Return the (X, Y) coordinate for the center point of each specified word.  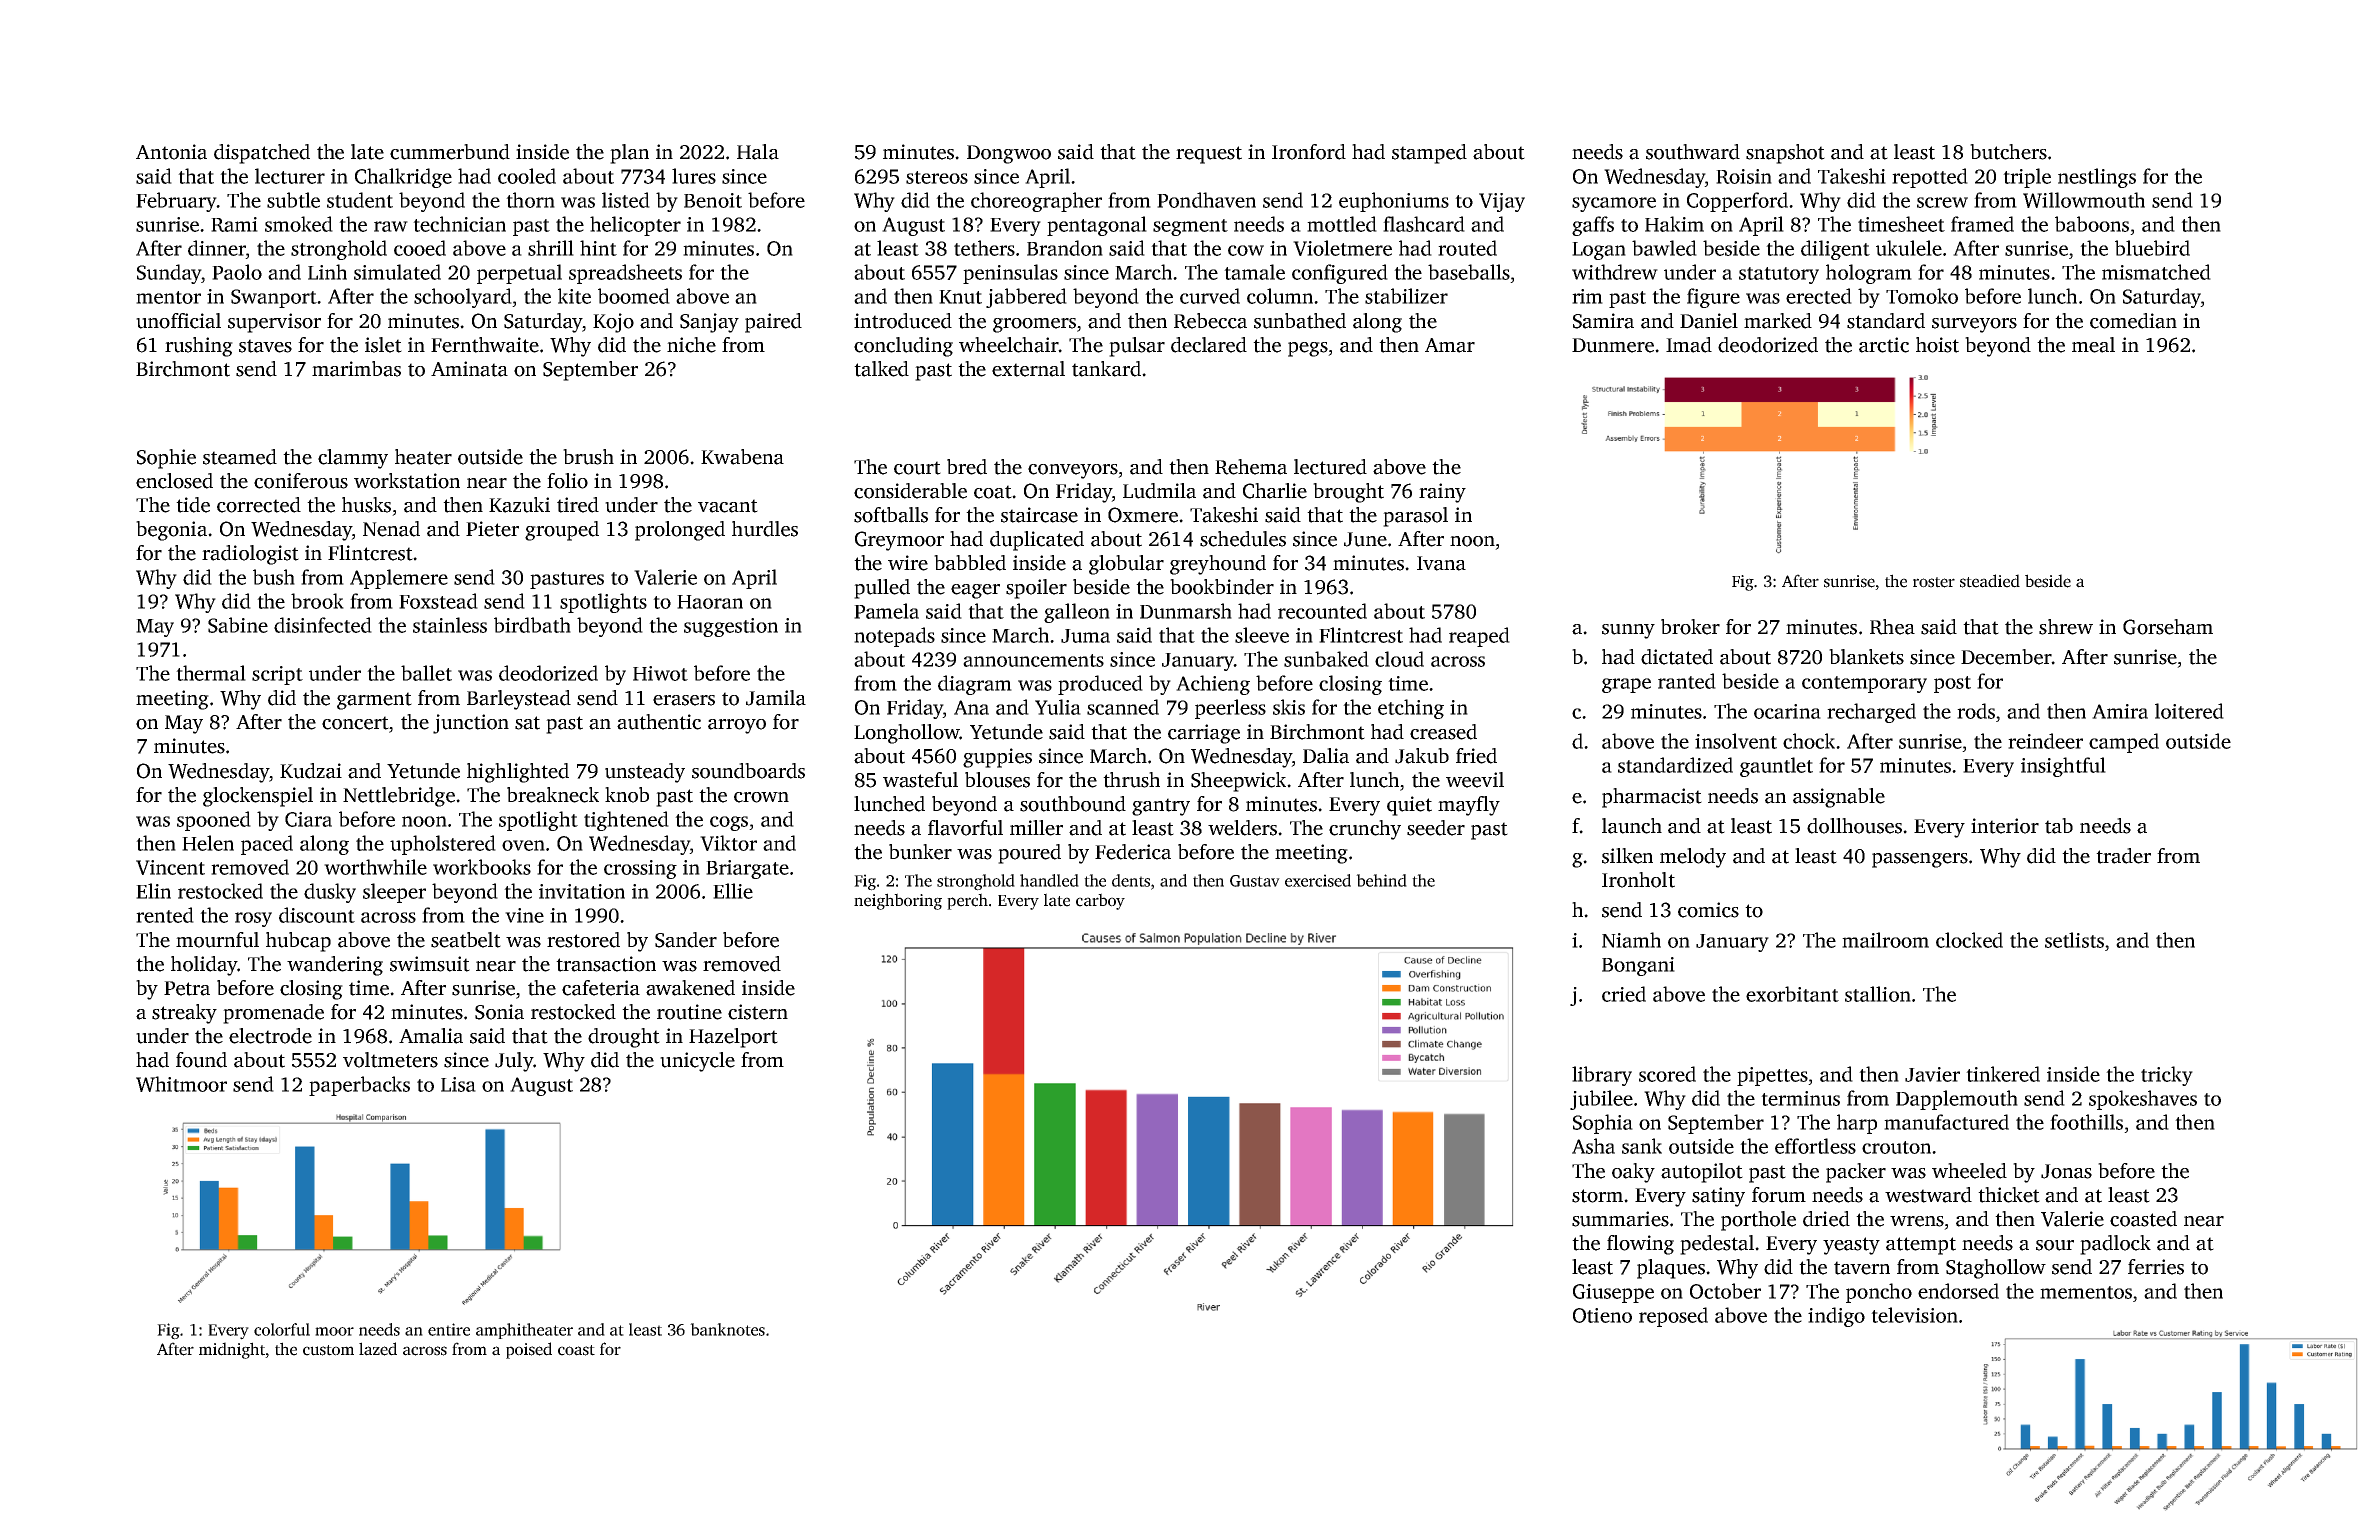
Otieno (1602, 1315)
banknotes (727, 1329)
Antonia (171, 152)
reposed (1673, 1317)
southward (1693, 152)
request (1209, 155)
